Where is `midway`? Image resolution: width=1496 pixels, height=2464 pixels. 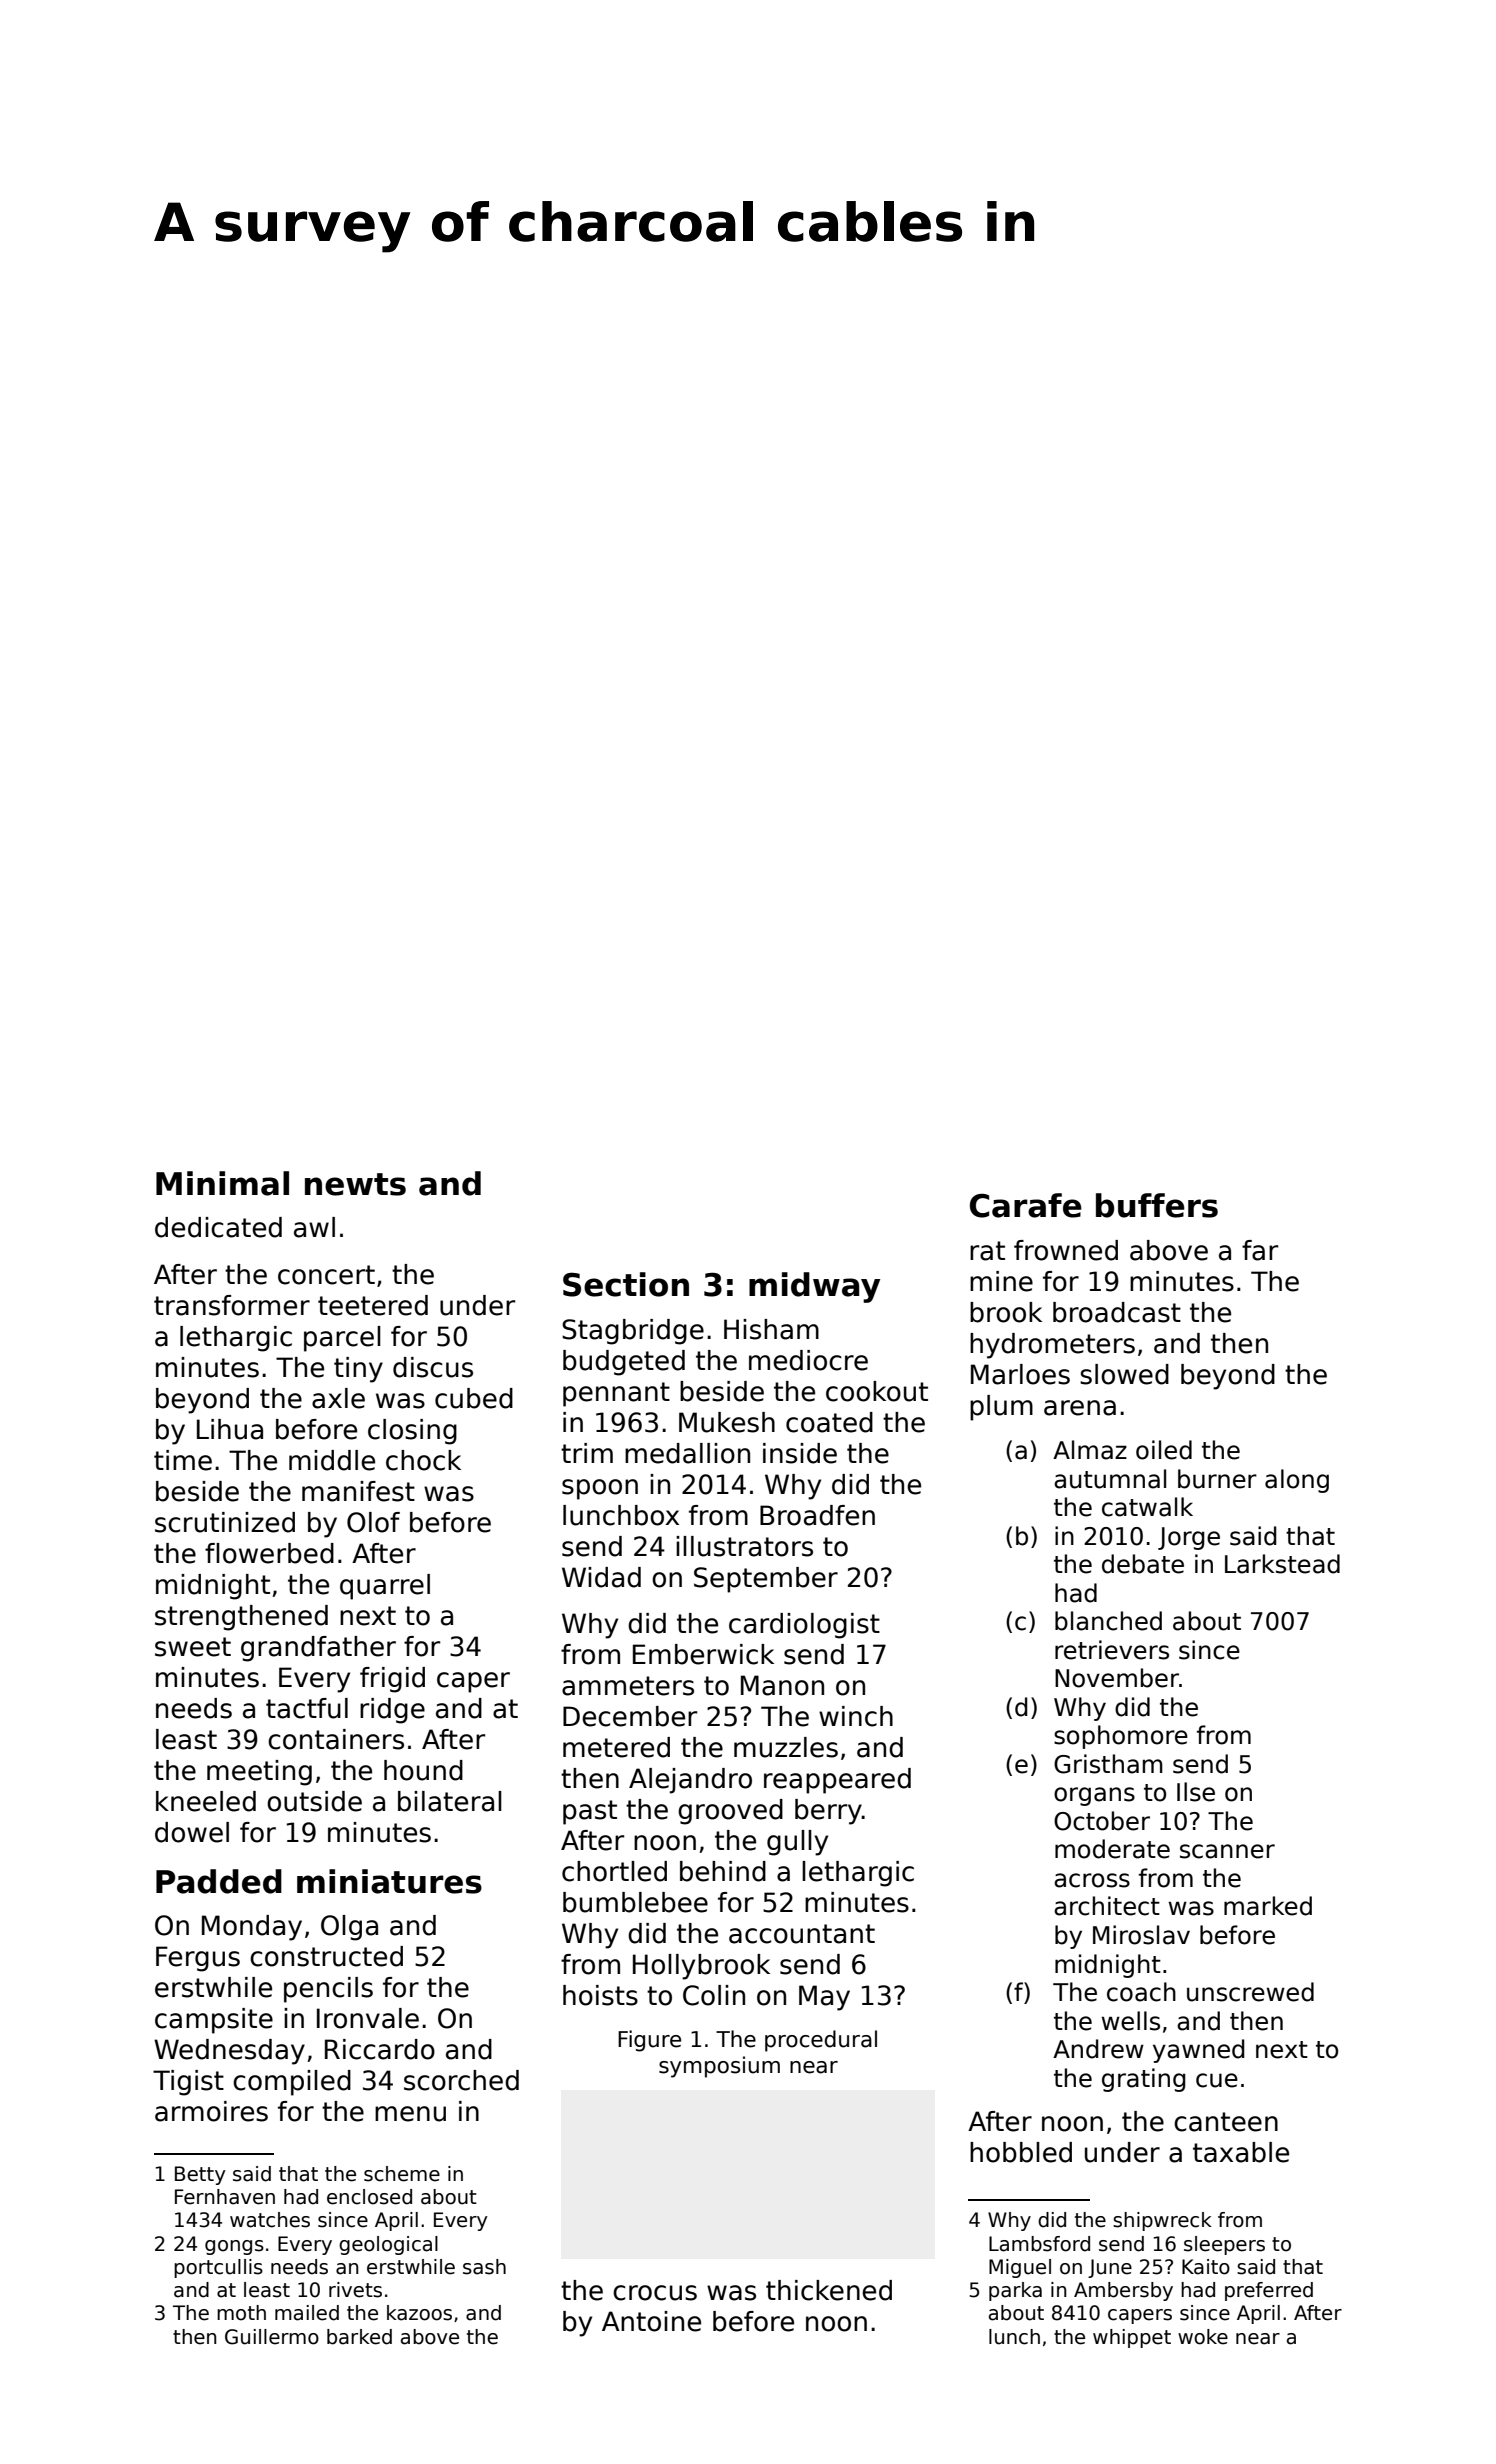 midway is located at coordinates (814, 1287).
